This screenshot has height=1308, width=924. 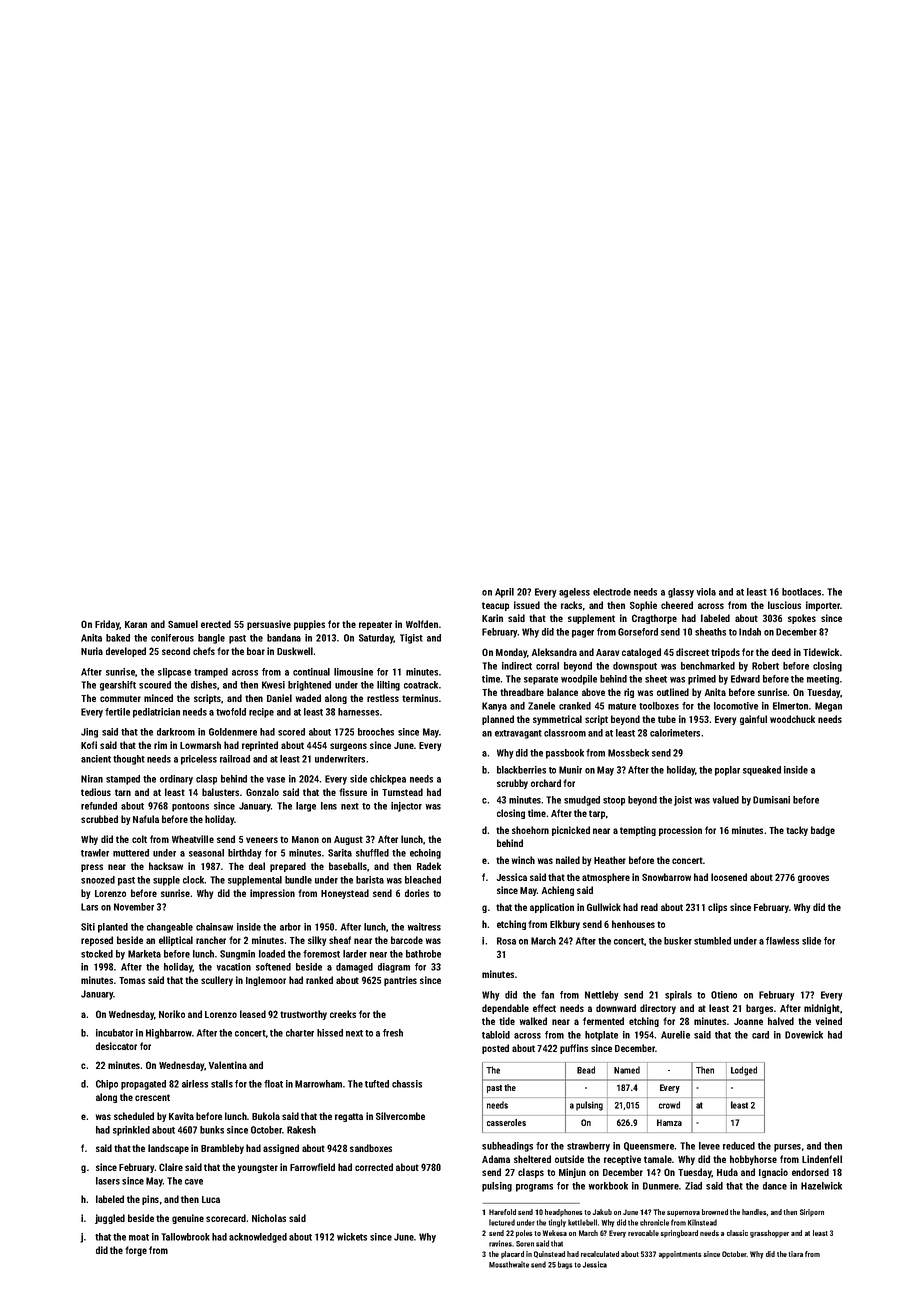 What do you see at coordinates (266, 1116) in the screenshot?
I see `Bukola` at bounding box center [266, 1116].
